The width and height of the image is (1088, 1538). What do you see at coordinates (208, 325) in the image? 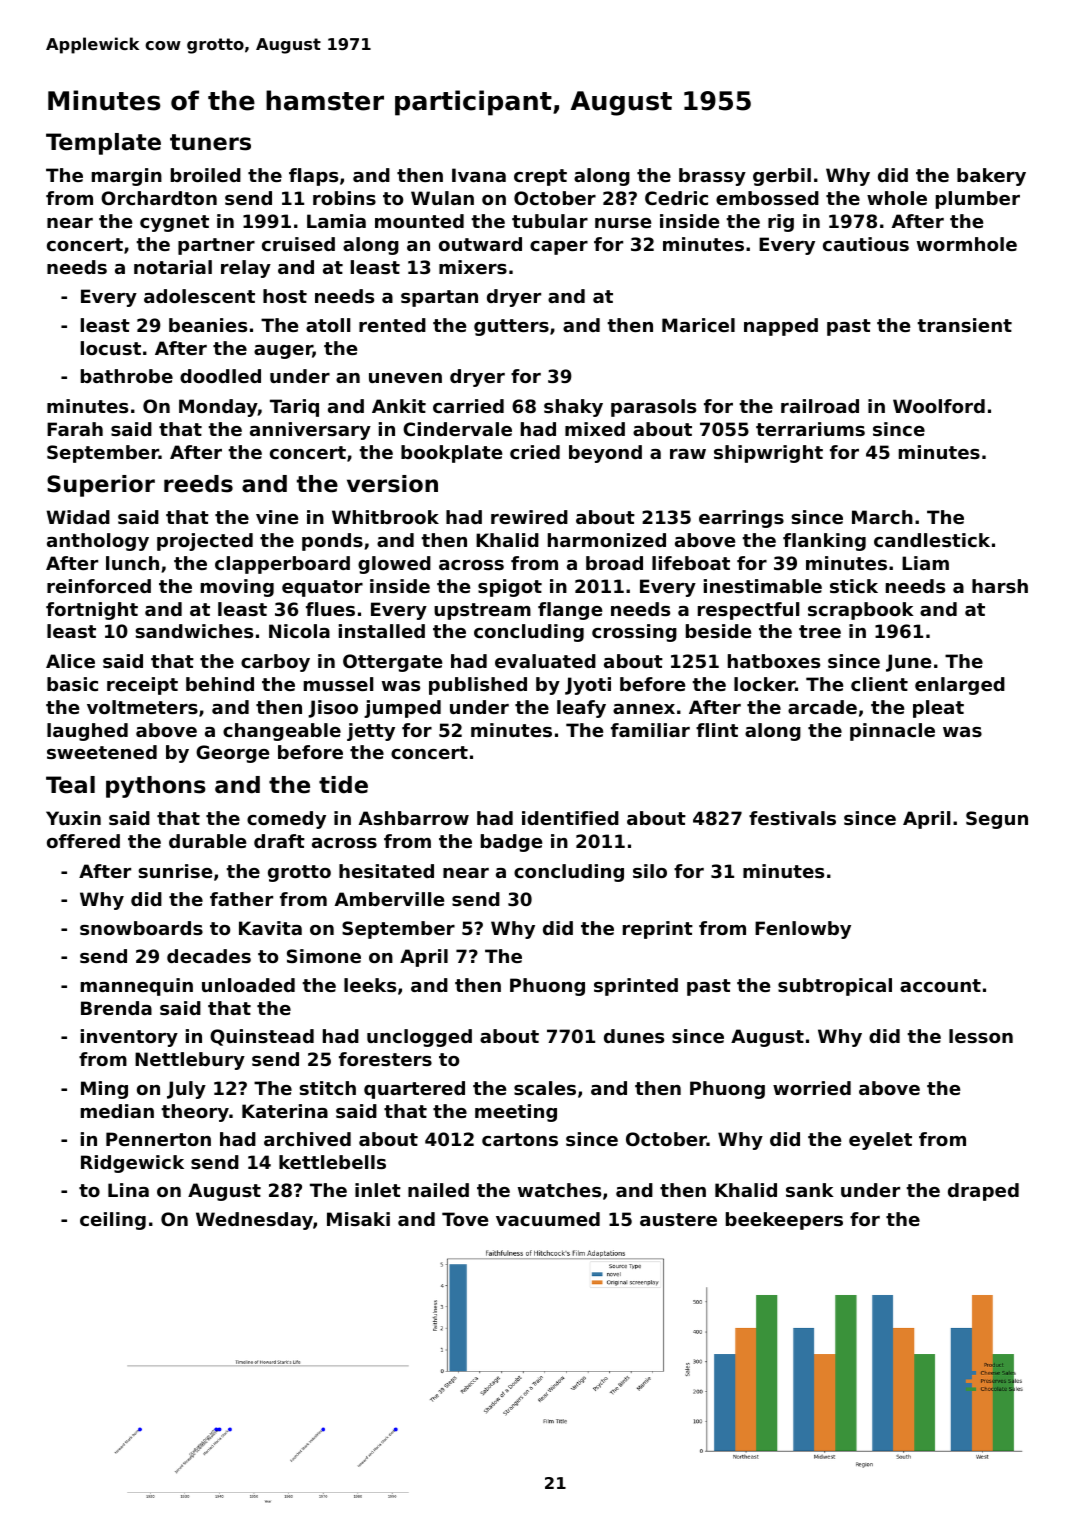
I see `beanies` at bounding box center [208, 325].
